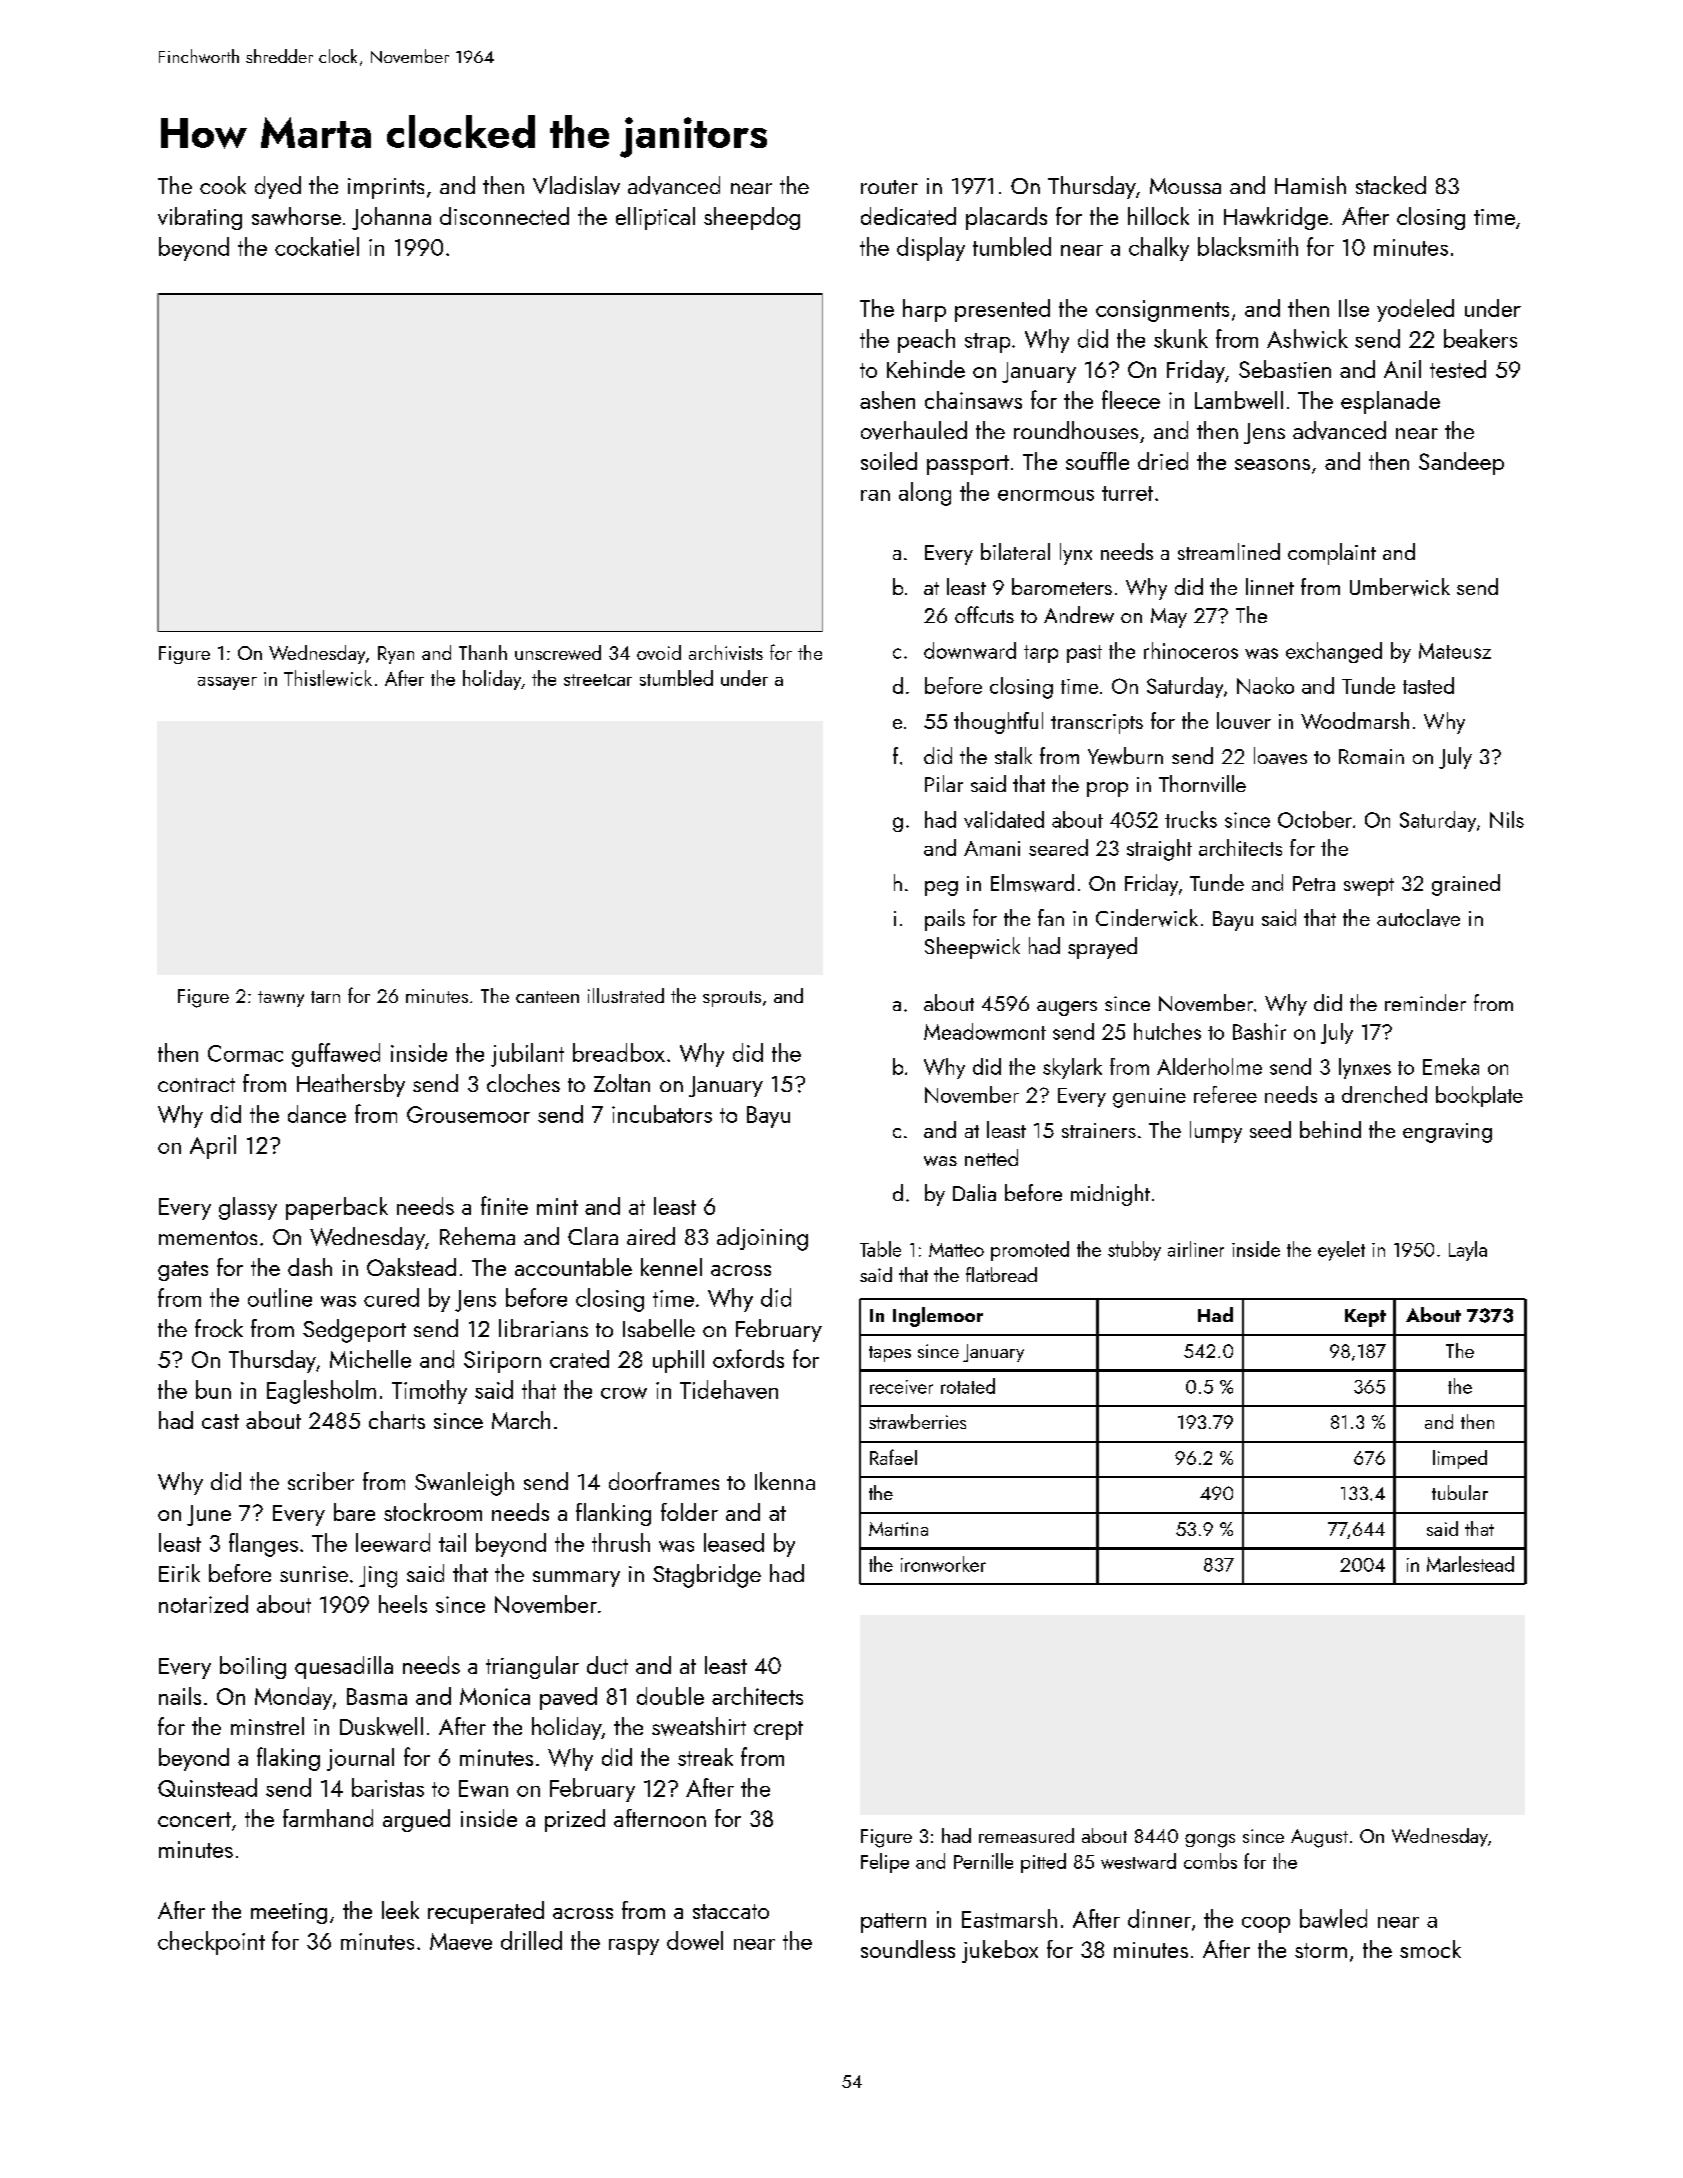  I want to click on sprouts, so click(732, 999).
